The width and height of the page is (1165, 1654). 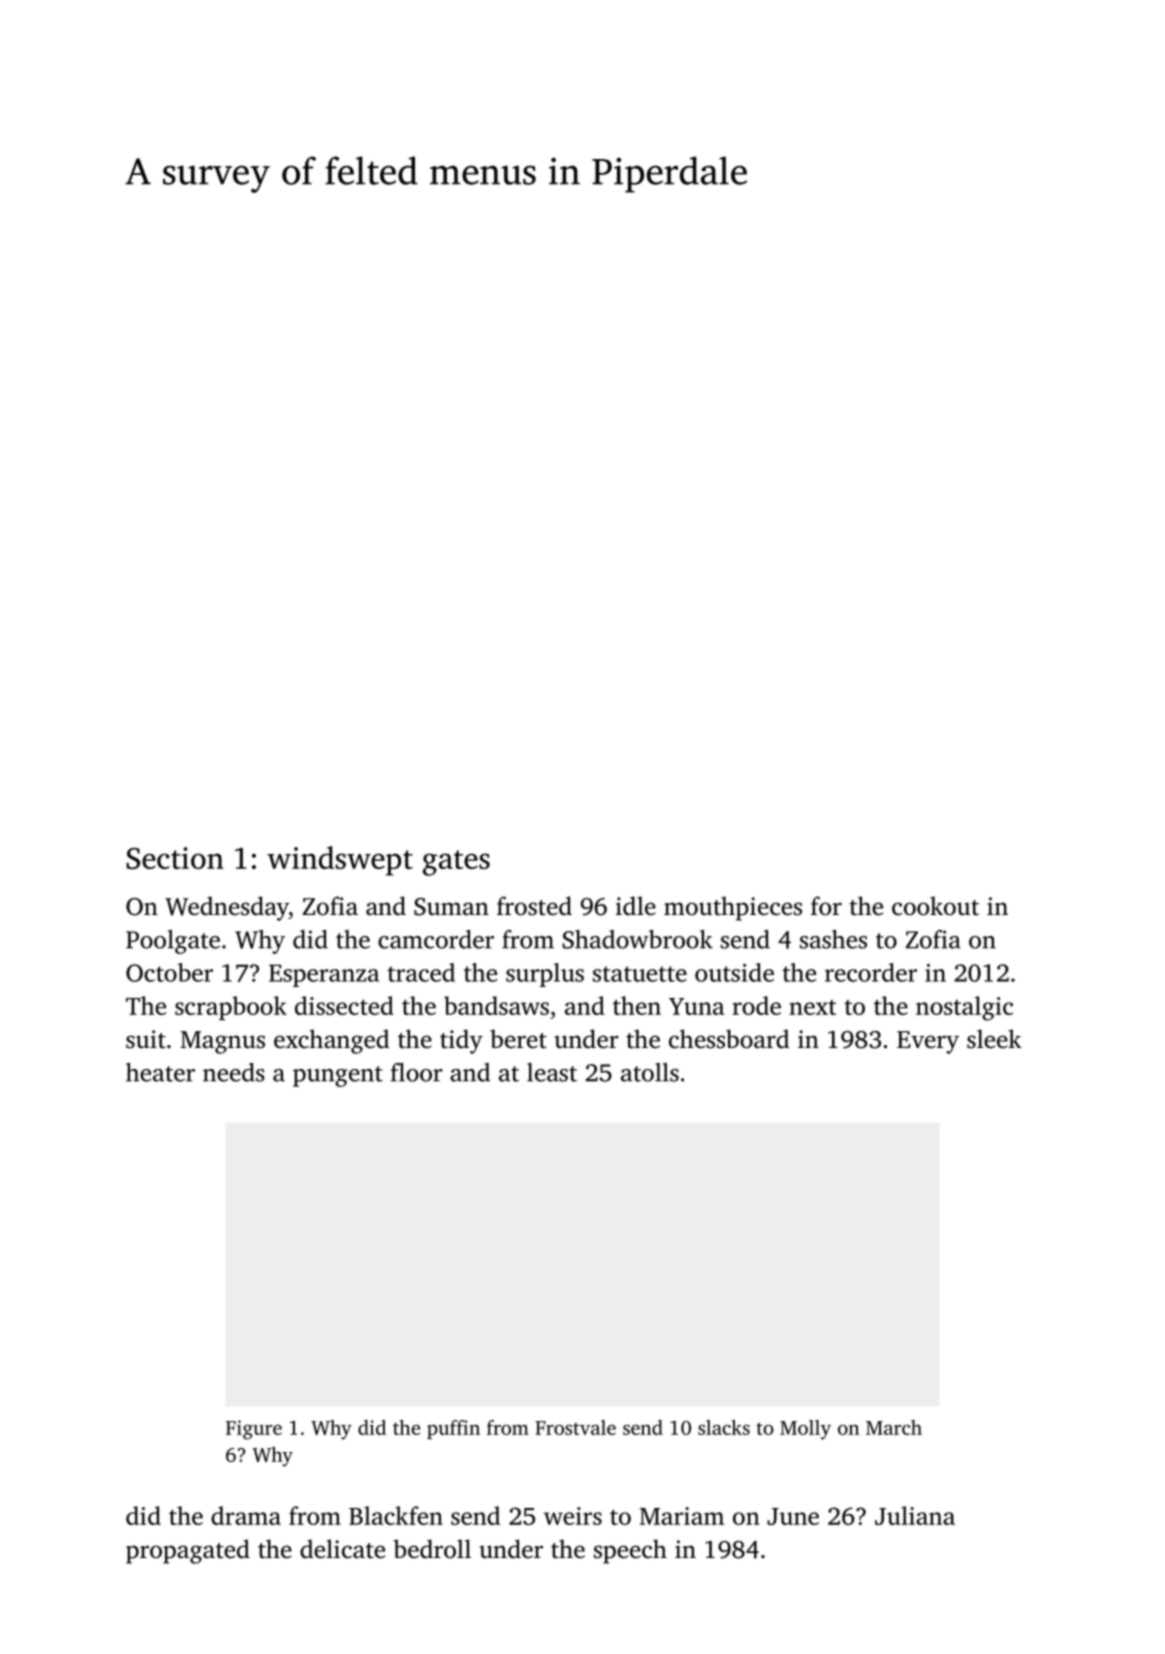 I want to click on bedroll, so click(x=432, y=1549).
